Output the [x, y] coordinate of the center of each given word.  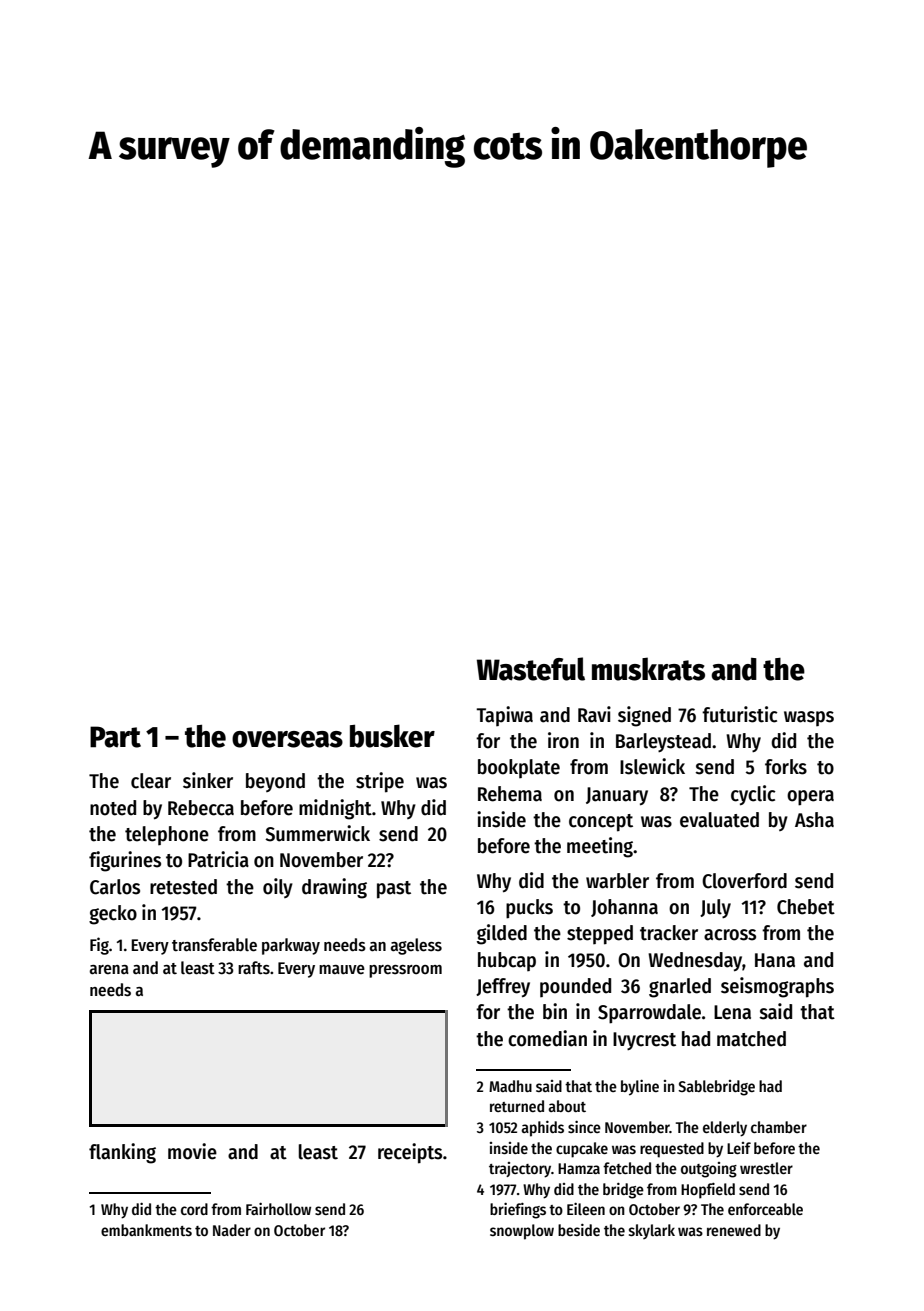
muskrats [648, 669]
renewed [734, 1230]
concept [601, 823]
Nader [232, 1230]
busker [392, 736]
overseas [287, 739]
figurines [125, 861]
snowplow [522, 1232]
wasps [809, 718]
